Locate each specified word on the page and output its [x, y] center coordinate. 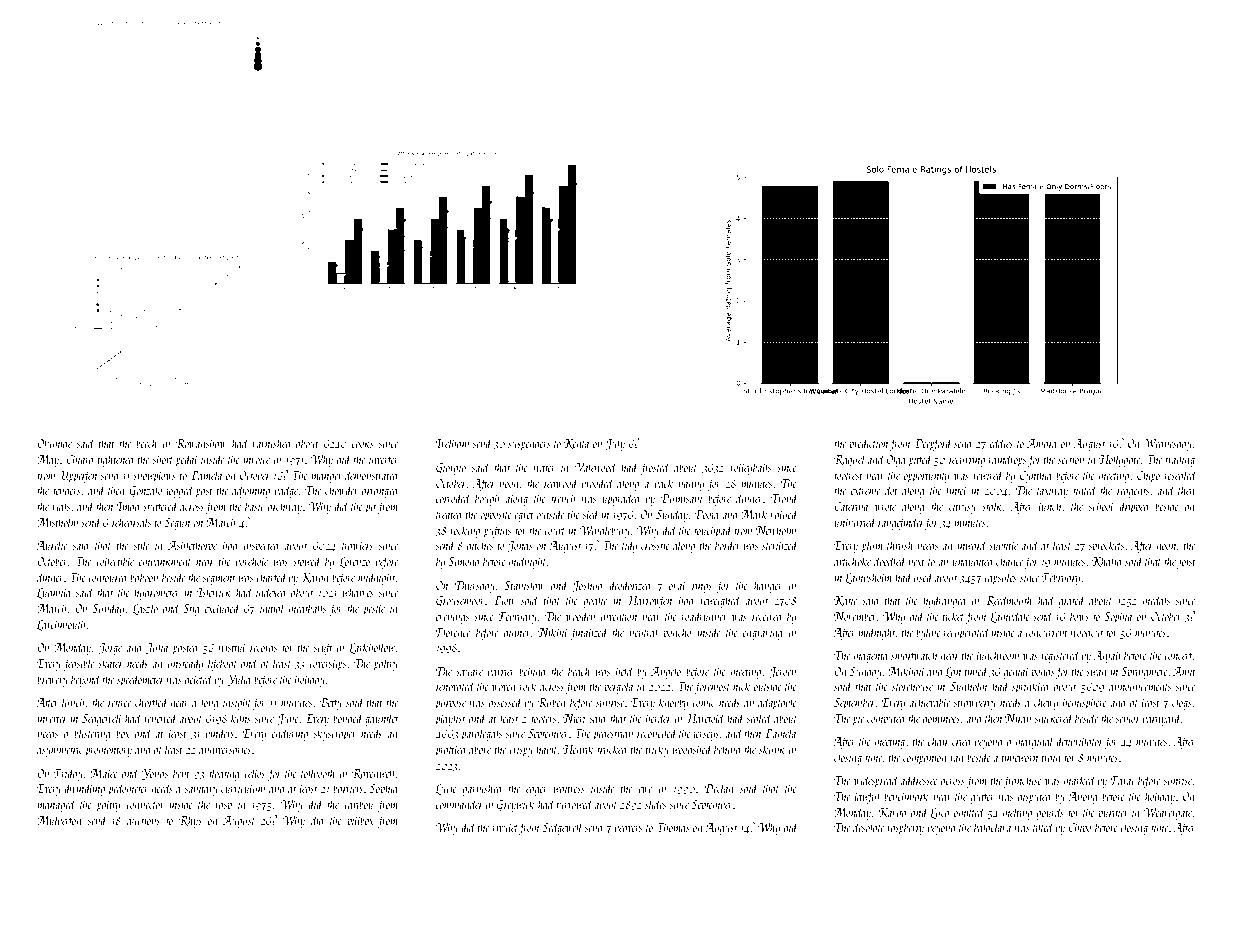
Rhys [190, 821]
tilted [1043, 827]
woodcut [1087, 632]
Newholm [776, 530]
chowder [342, 490]
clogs [1182, 703]
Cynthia [1036, 476]
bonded [348, 718]
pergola [618, 687]
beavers [628, 827]
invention [619, 616]
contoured [108, 577]
